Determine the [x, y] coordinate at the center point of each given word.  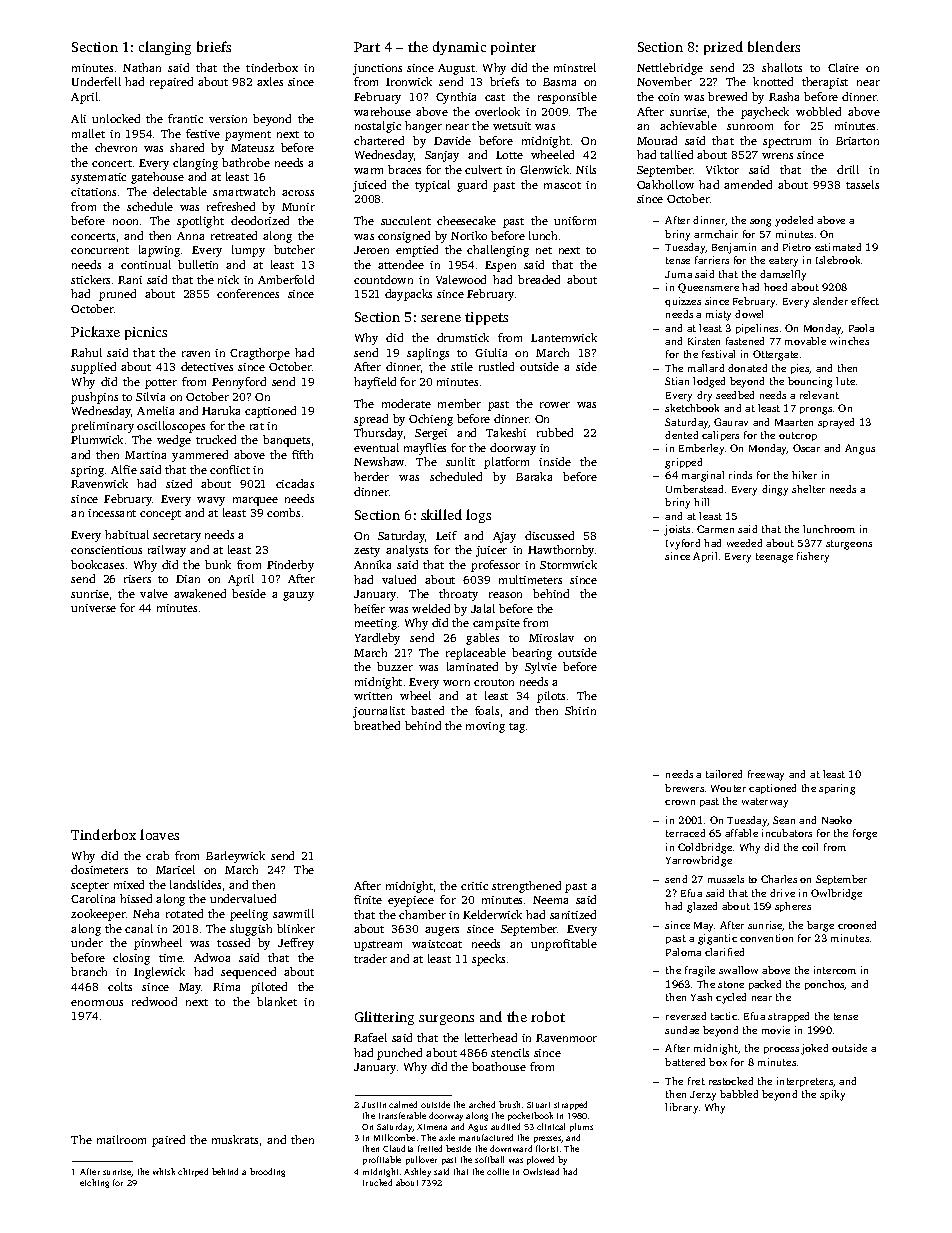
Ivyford [683, 544]
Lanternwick [564, 337]
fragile [700, 971]
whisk [164, 1171]
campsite [496, 624]
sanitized [573, 914]
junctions [377, 69]
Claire [843, 67]
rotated [184, 913]
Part [367, 47]
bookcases [97, 564]
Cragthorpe [260, 354]
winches [849, 341]
